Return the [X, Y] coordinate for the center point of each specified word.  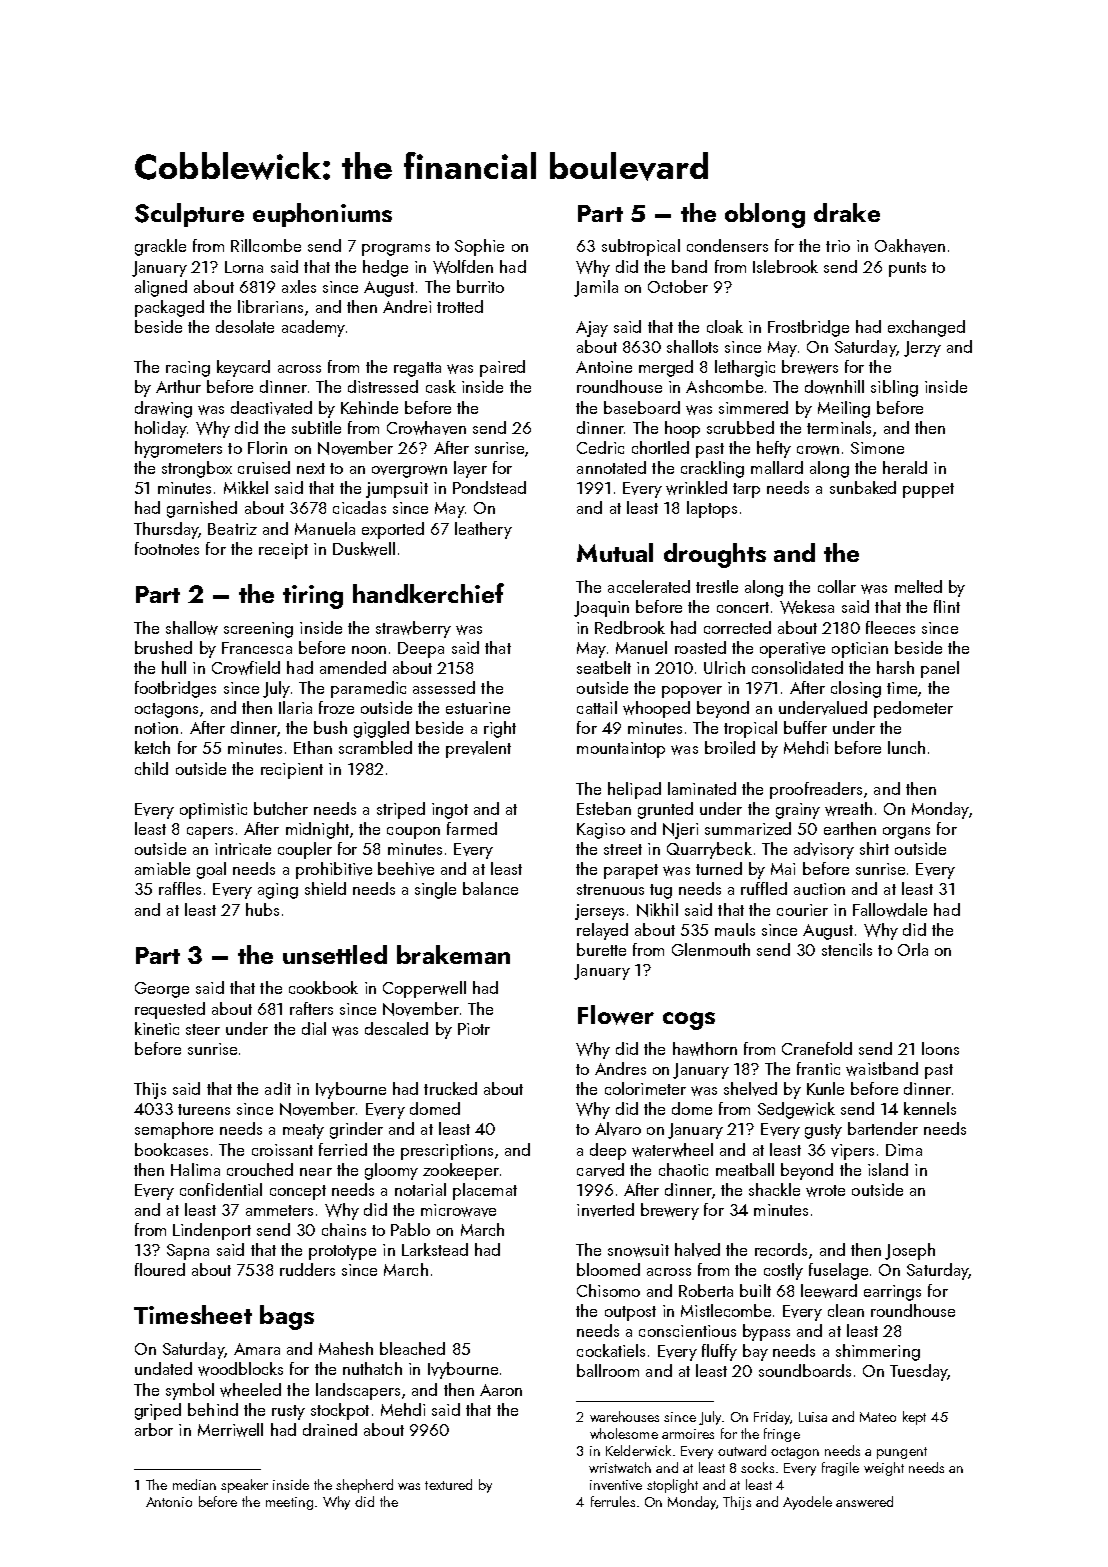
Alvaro [618, 1129]
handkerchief [428, 593]
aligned [161, 288]
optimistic [213, 811]
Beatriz [232, 529]
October [678, 286]
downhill [834, 387]
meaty [303, 1131]
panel [940, 669]
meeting [289, 1503]
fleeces [890, 627]
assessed [444, 687]
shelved [750, 1089]
